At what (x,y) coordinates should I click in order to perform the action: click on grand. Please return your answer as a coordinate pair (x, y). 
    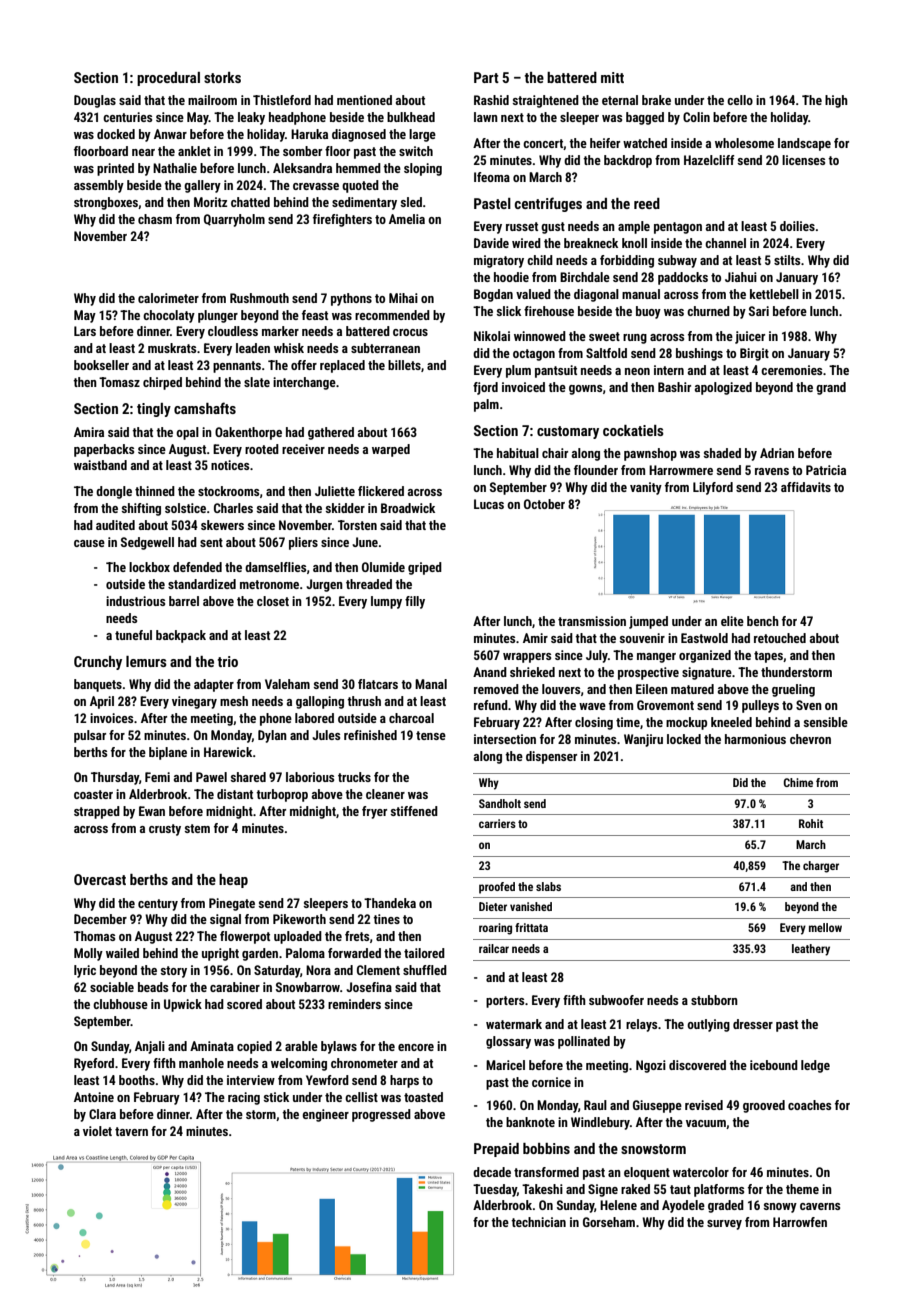
    Looking at the image, I should click on (831, 388).
